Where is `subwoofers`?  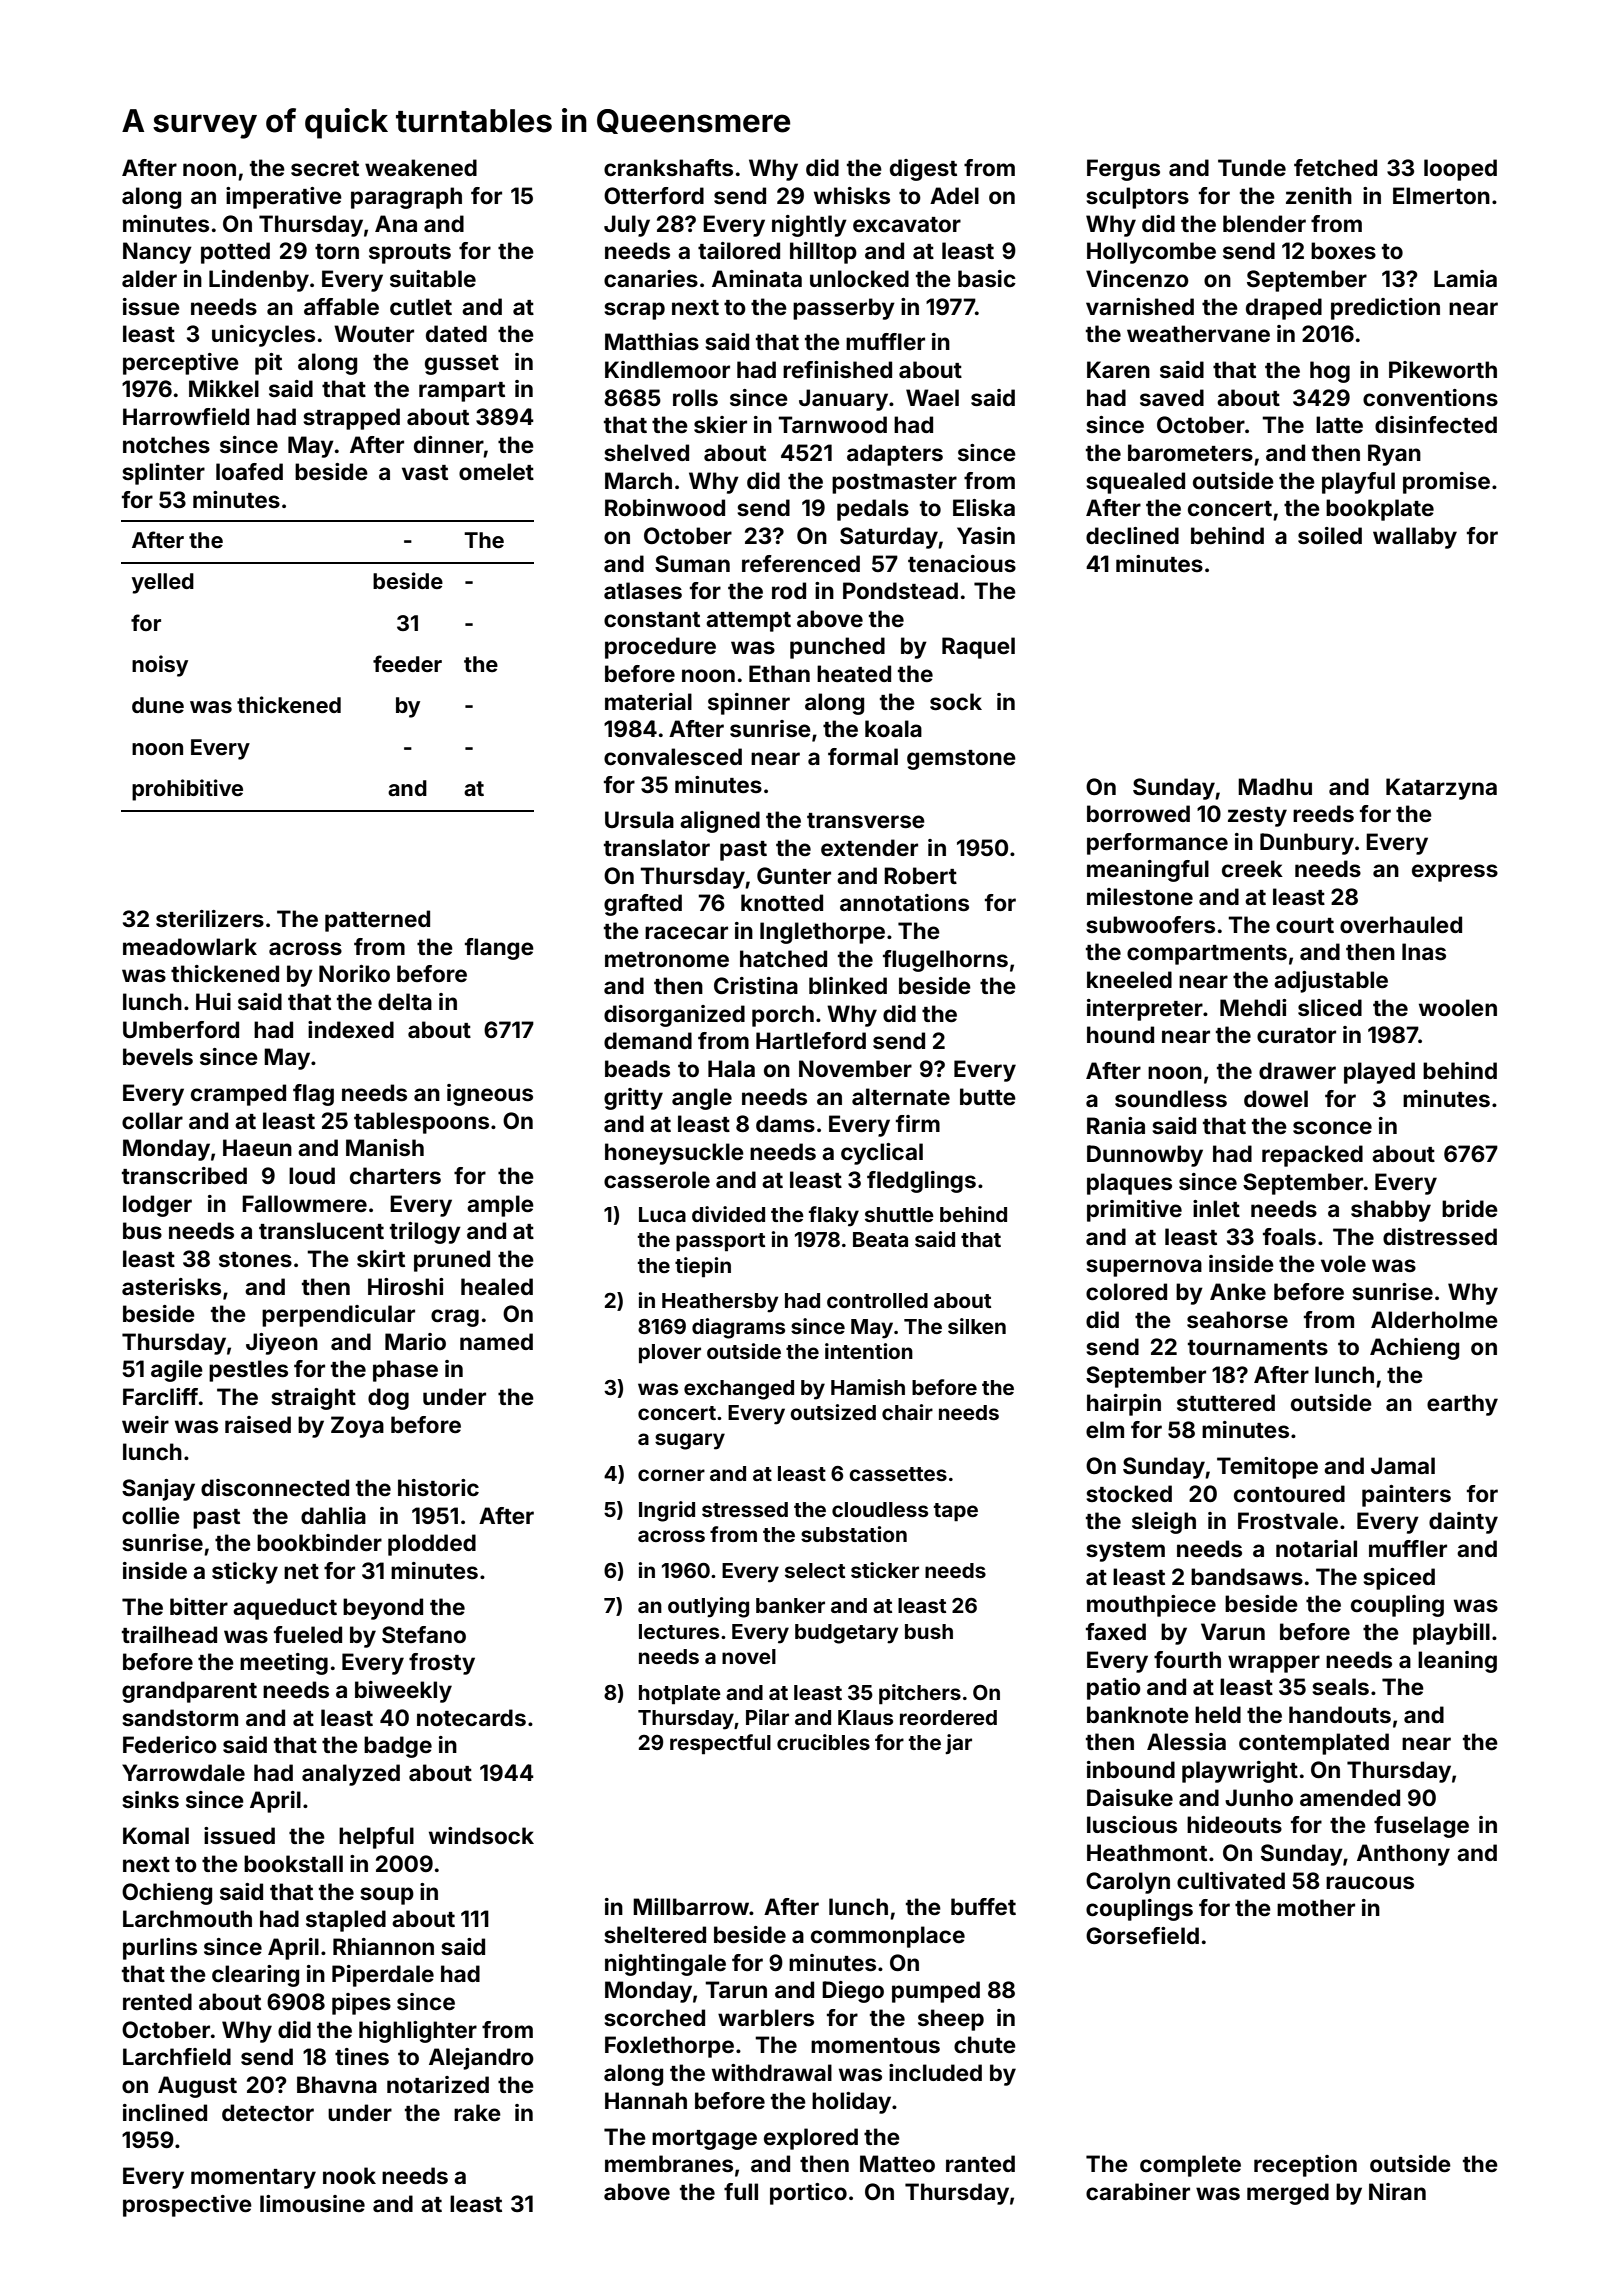 subwoofers is located at coordinates (1150, 924).
